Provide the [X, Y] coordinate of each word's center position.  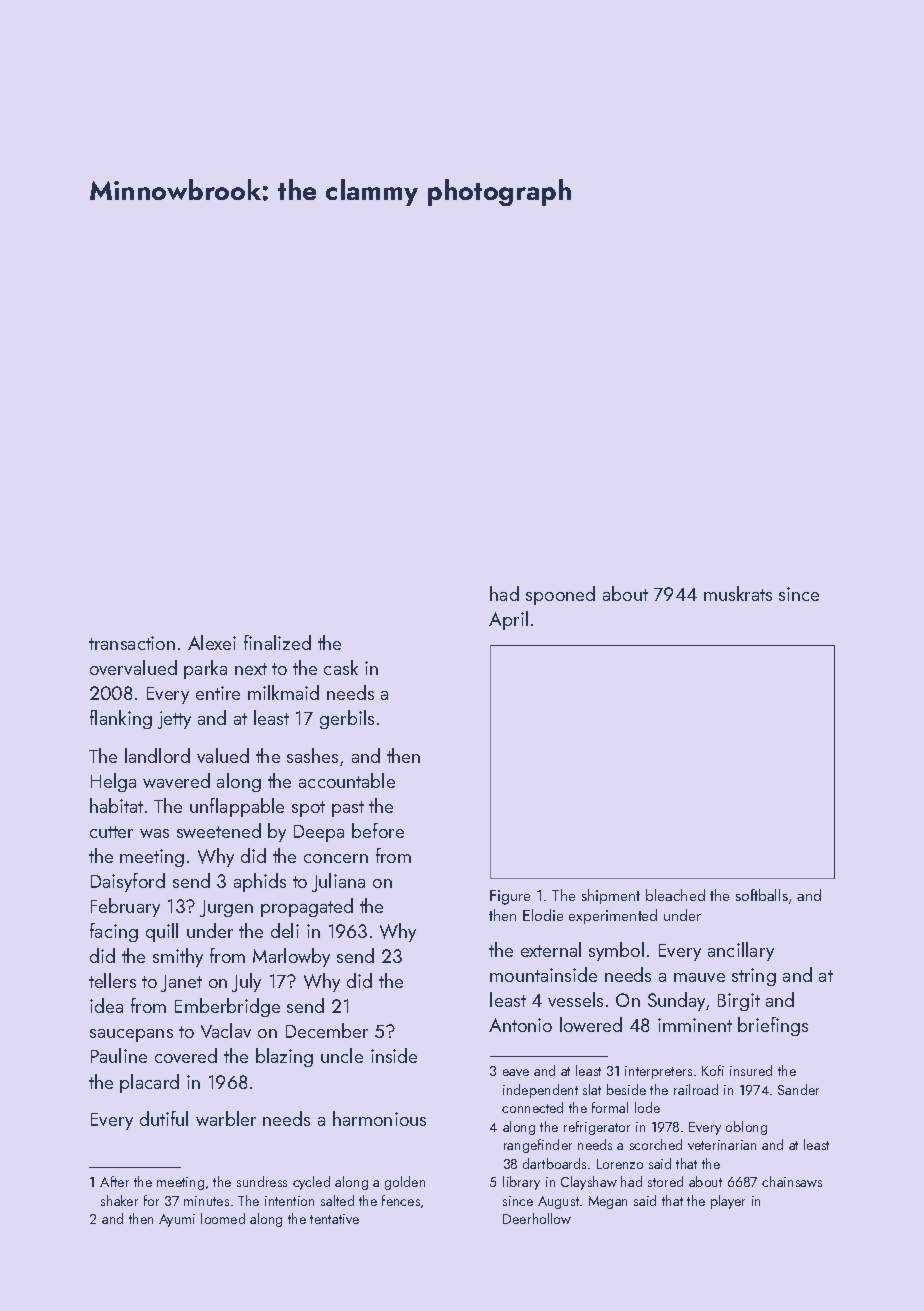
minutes [206, 1201]
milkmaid [283, 692]
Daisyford [128, 882]
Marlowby [291, 957]
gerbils [347, 719]
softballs [762, 895]
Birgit [739, 1002]
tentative [334, 1219]
